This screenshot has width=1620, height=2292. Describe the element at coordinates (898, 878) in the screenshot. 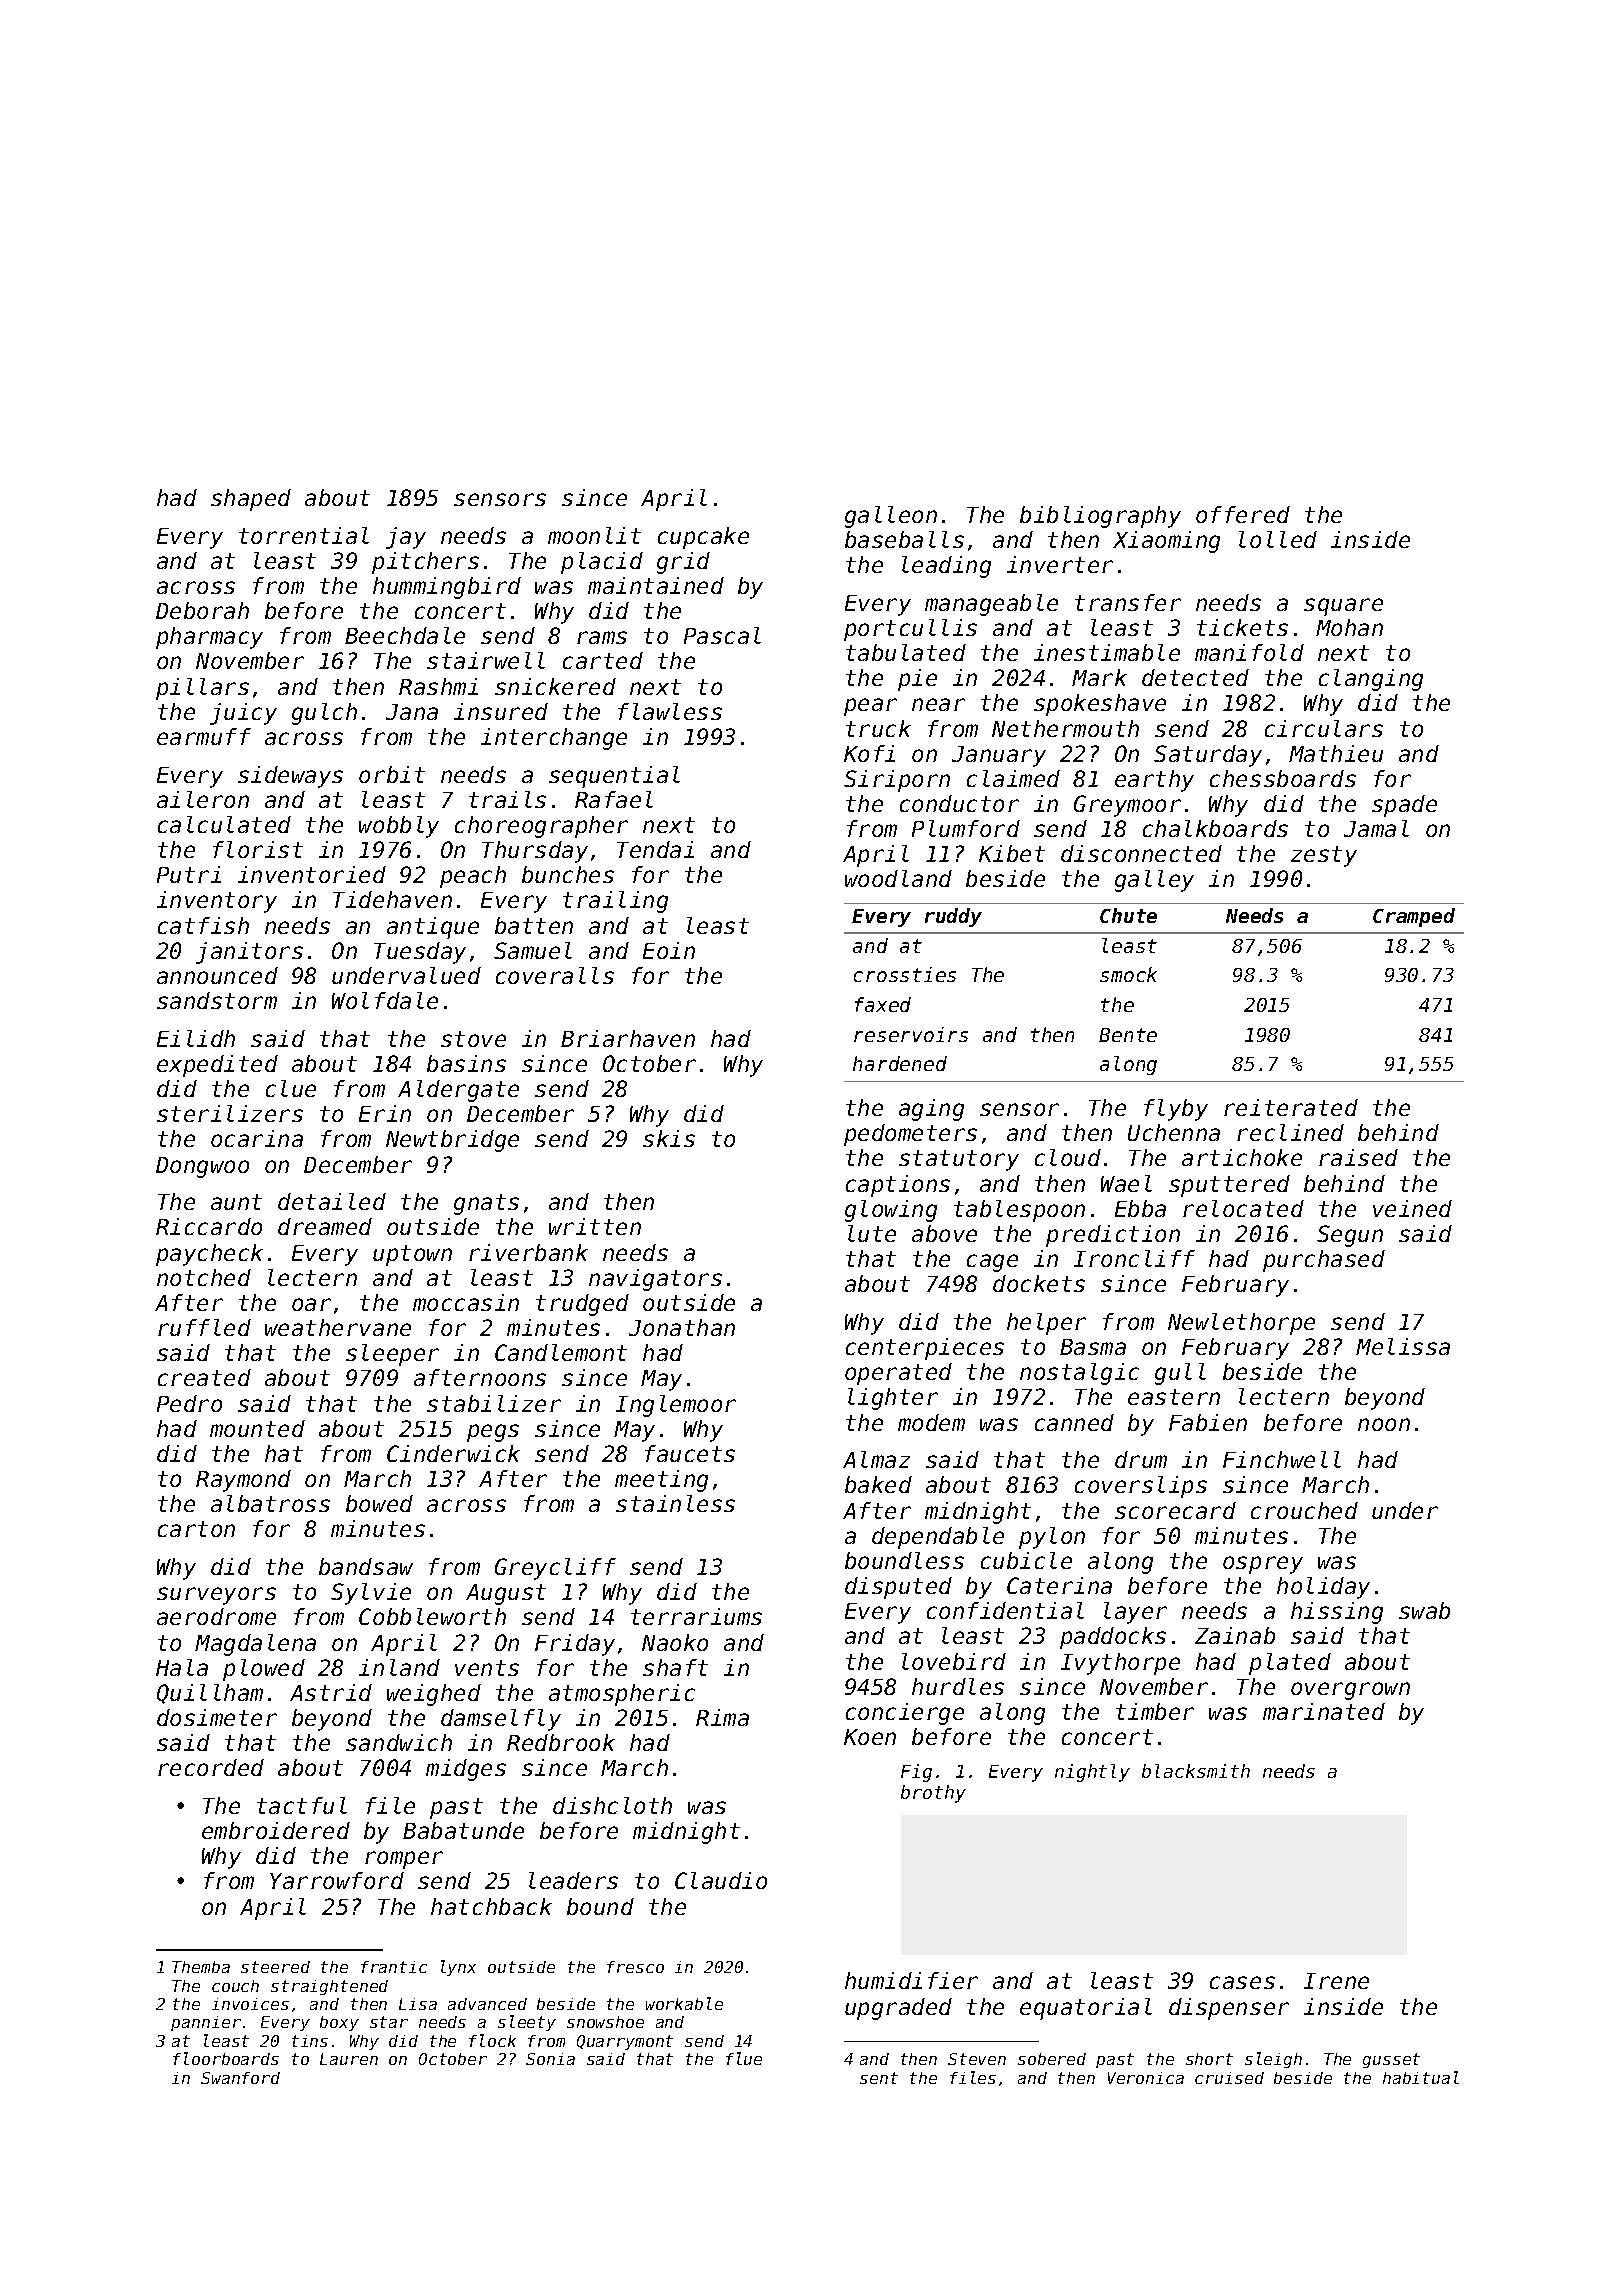

I see `woodland` at that location.
